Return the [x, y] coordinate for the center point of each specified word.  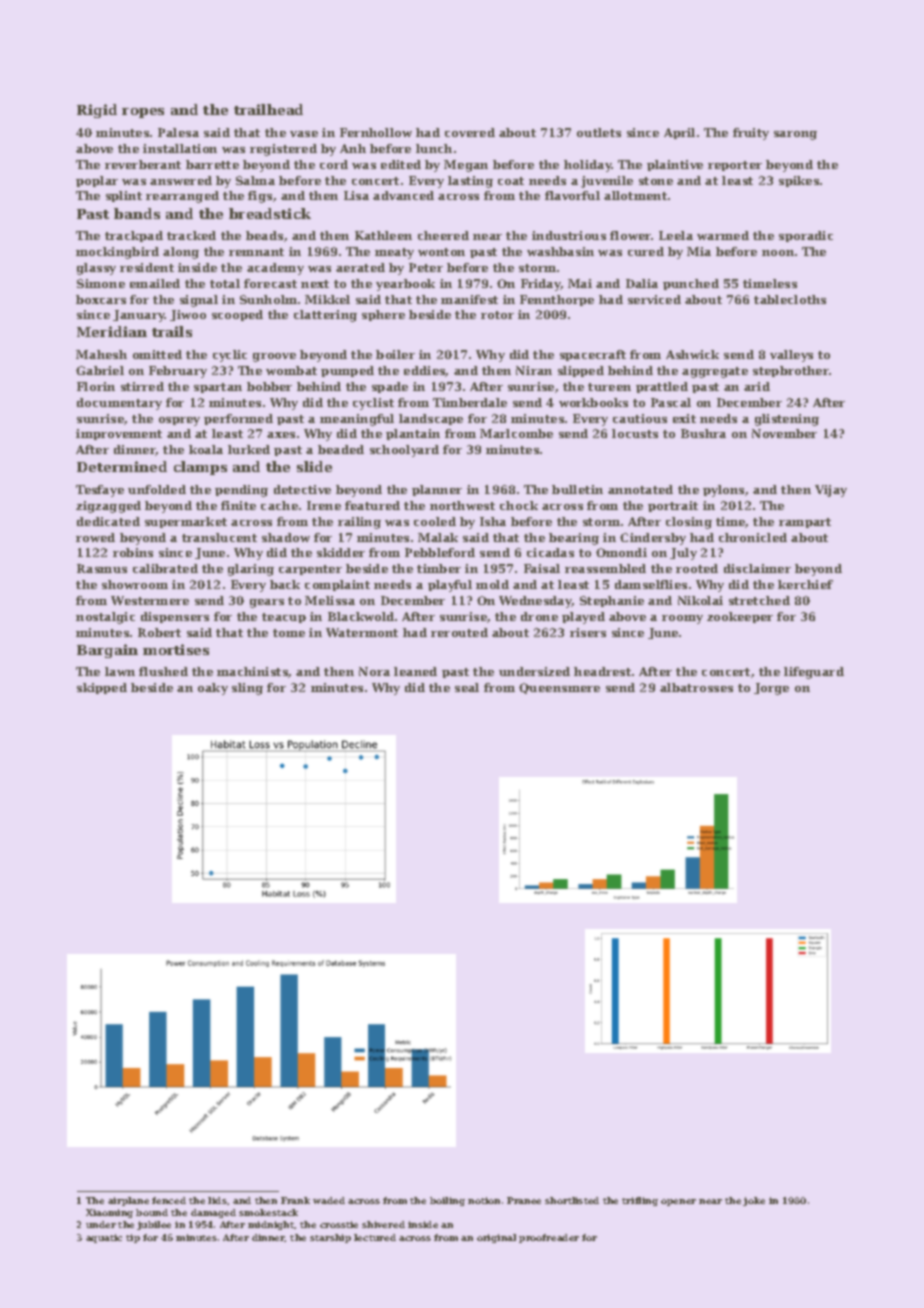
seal [467, 687]
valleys [791, 356]
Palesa [178, 132]
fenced [169, 1200]
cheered [443, 235]
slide [314, 466]
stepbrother [791, 371]
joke [754, 1201]
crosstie [339, 1224]
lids [217, 1200]
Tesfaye [100, 491]
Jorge [771, 689]
